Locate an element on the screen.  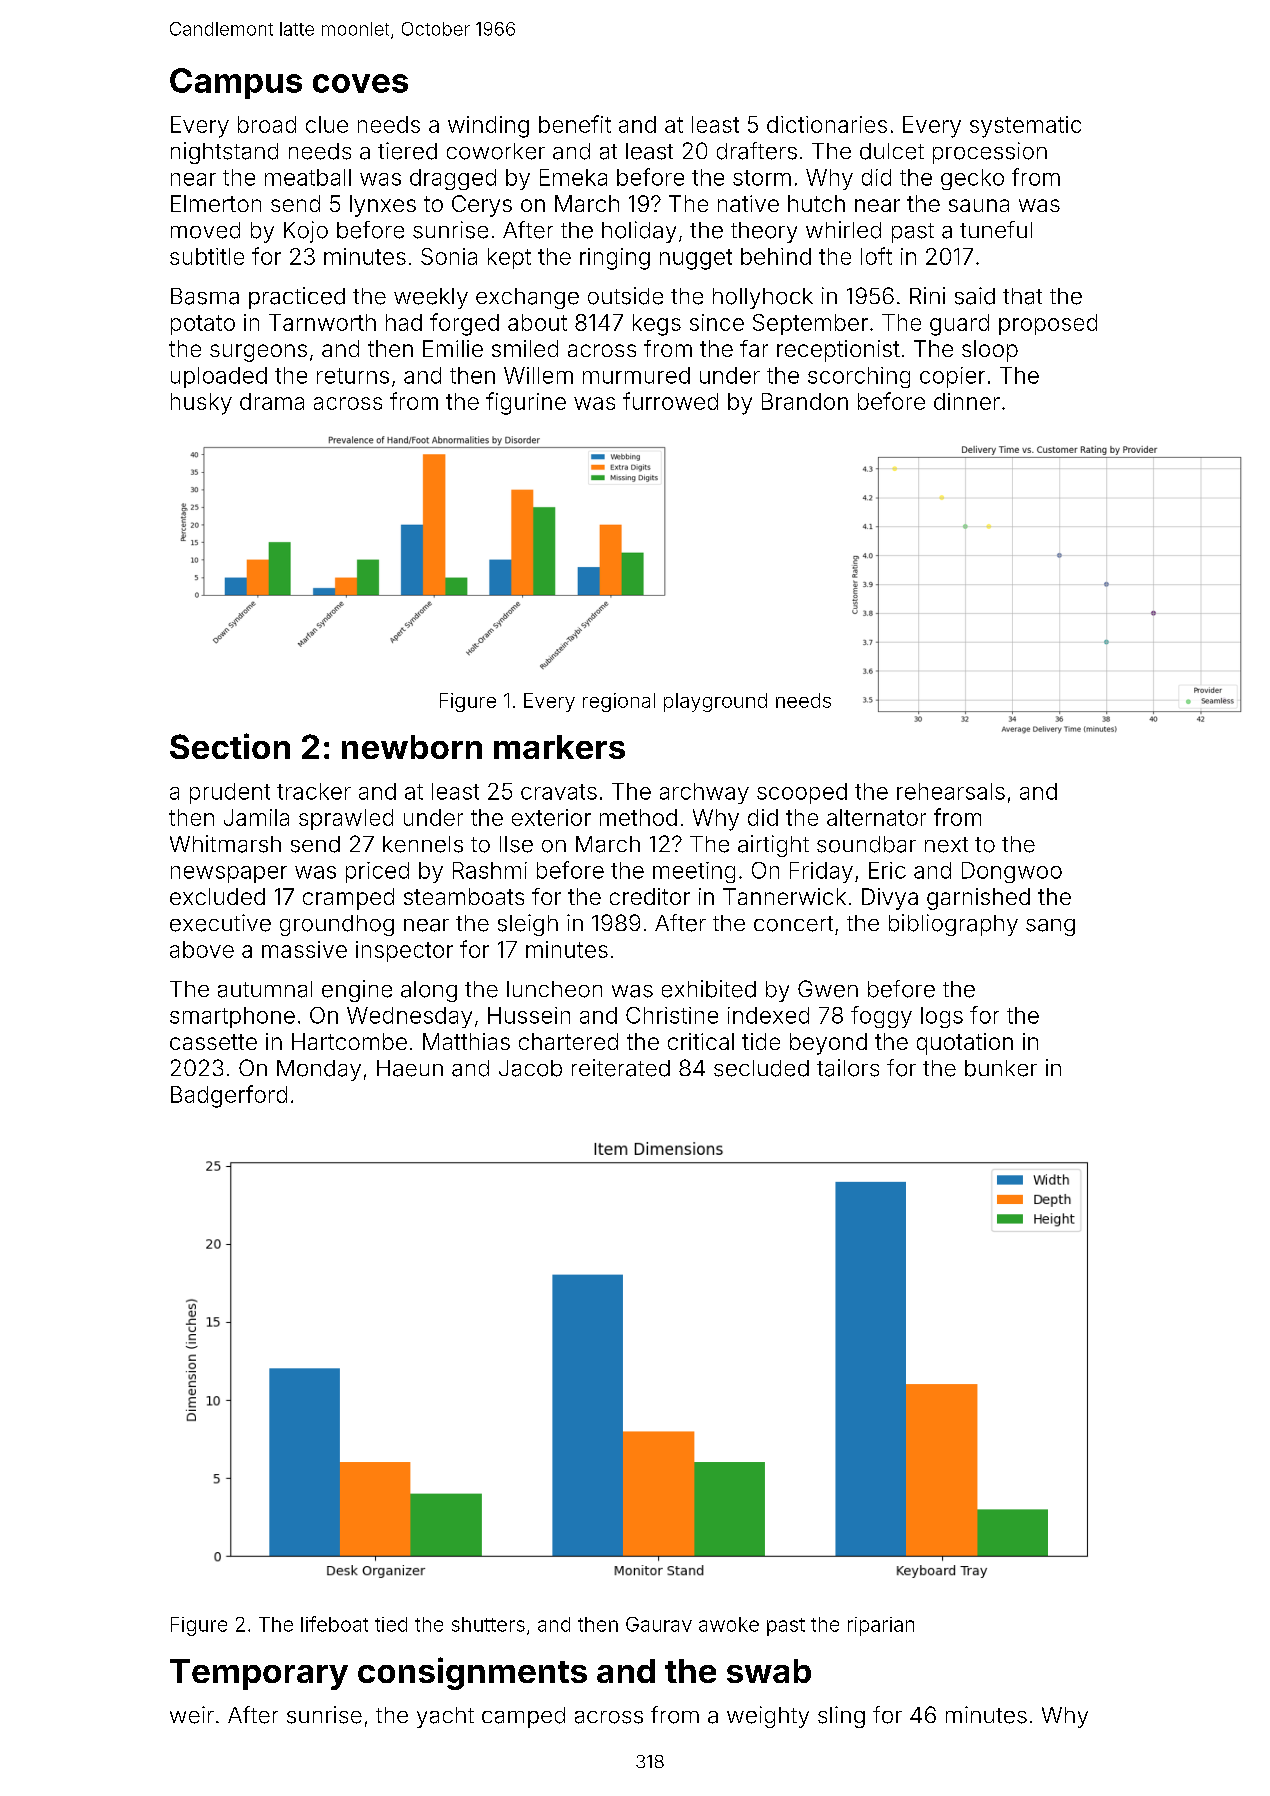
Whitmarsh is located at coordinates (225, 844).
